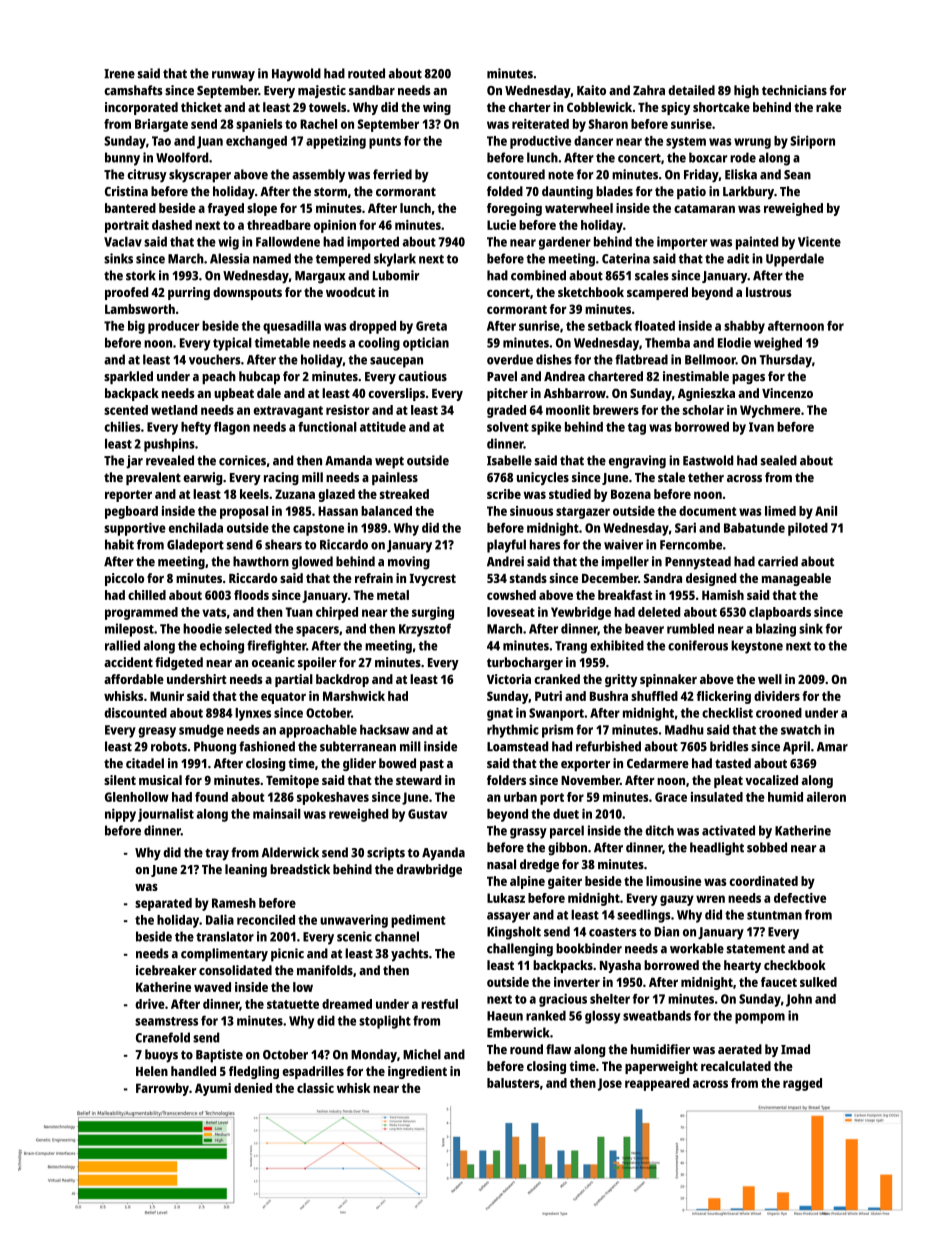  What do you see at coordinates (253, 1088) in the screenshot?
I see `denied` at bounding box center [253, 1088].
